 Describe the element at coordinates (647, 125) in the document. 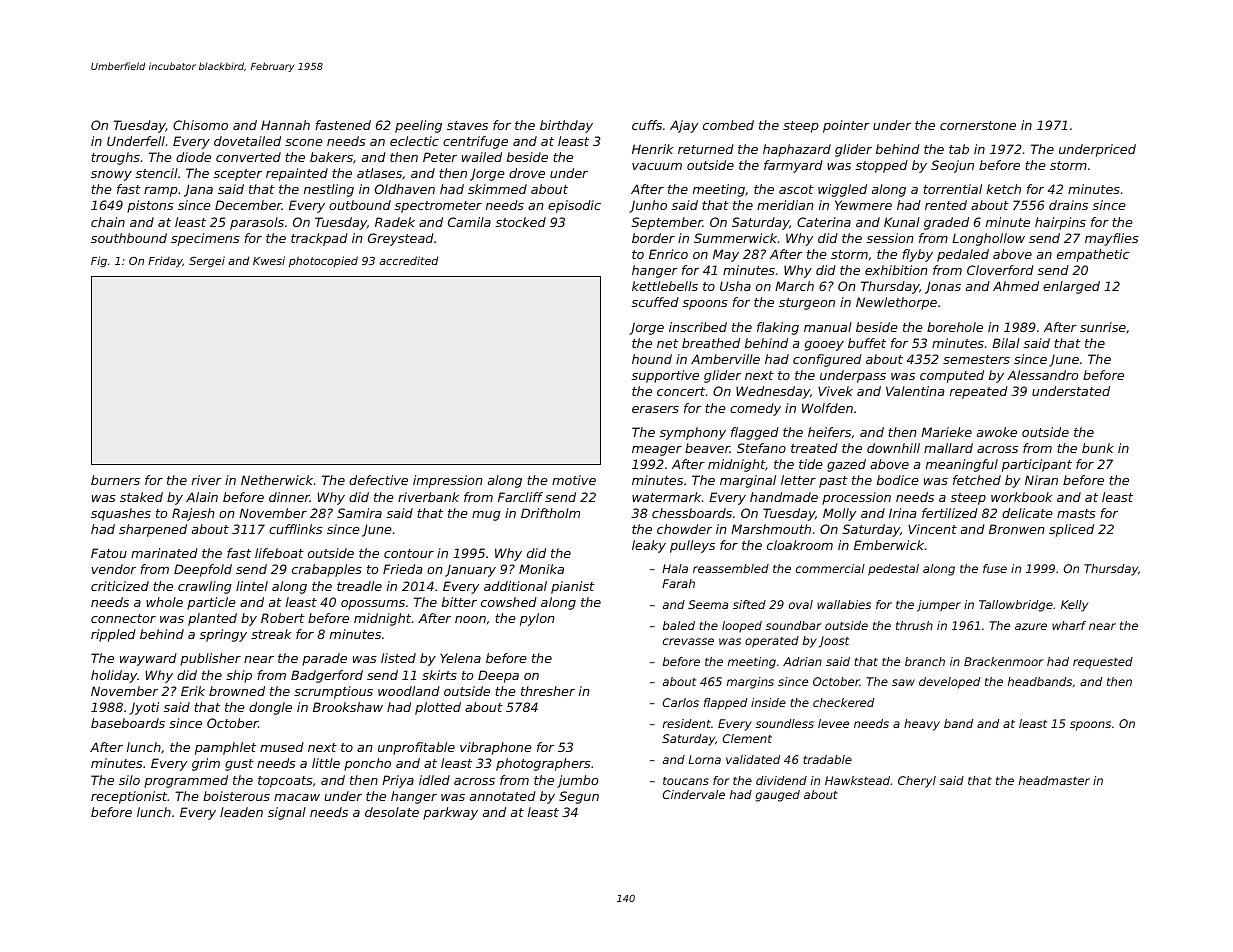

I see `cuffs` at that location.
